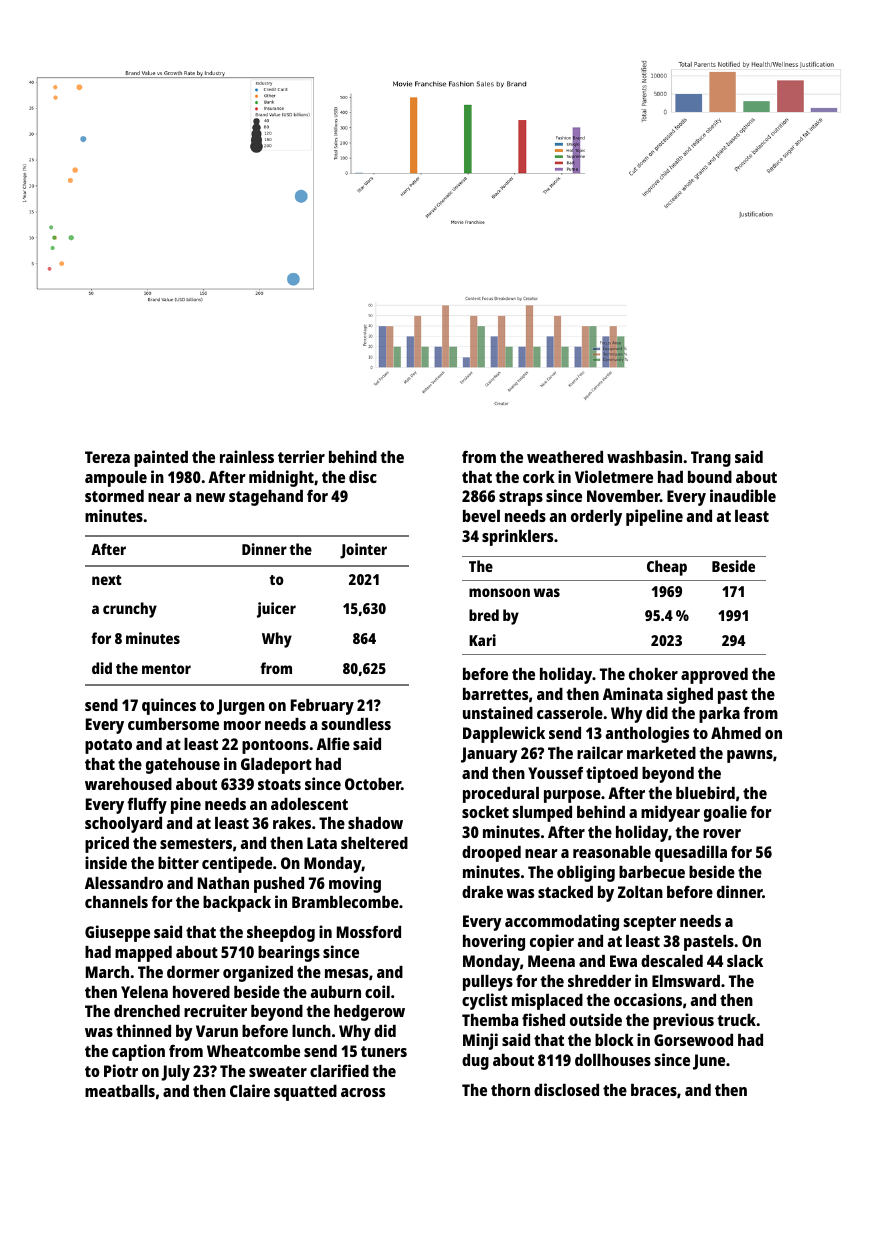 This page has height=1236, width=871. What do you see at coordinates (363, 1092) in the page?
I see `across` at bounding box center [363, 1092].
